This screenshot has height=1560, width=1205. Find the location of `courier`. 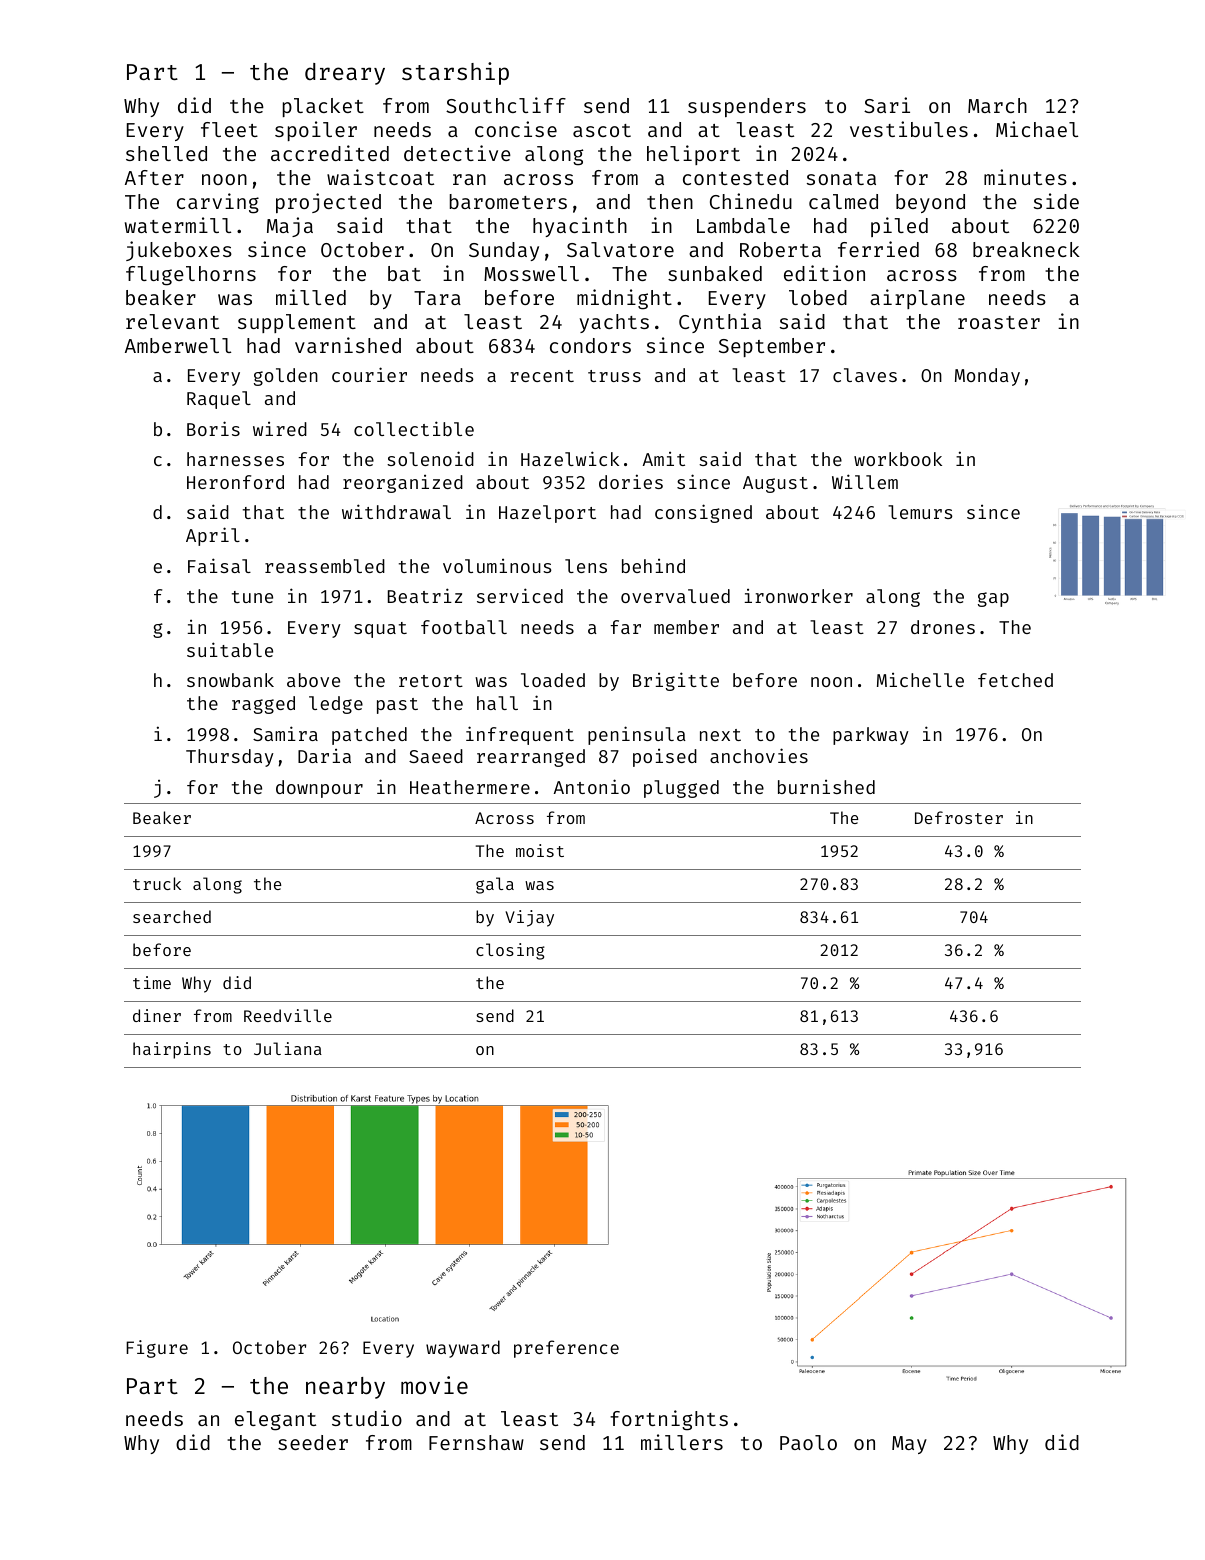

courier is located at coordinates (369, 374).
